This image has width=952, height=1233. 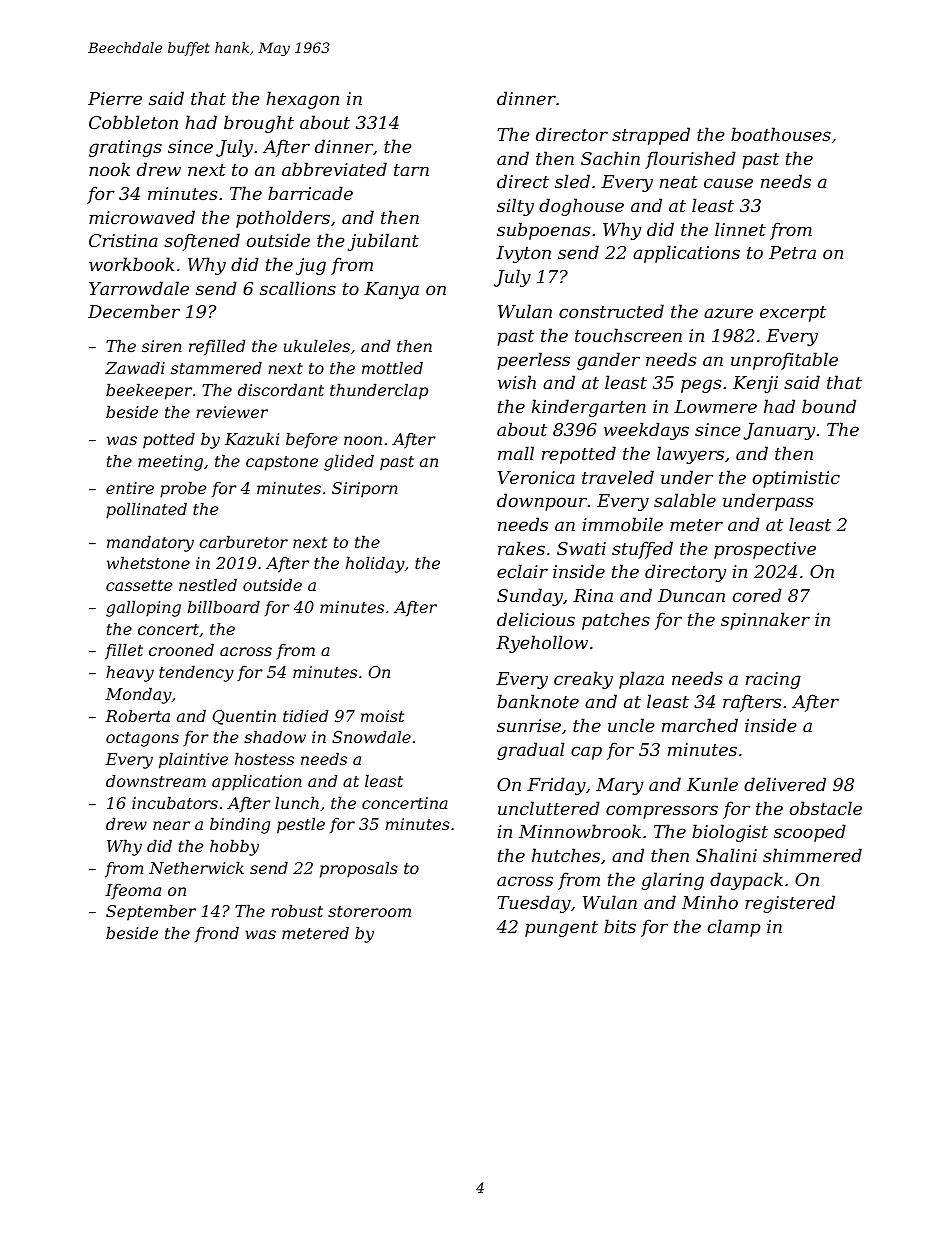 What do you see at coordinates (521, 548) in the image?
I see `rakes` at bounding box center [521, 548].
